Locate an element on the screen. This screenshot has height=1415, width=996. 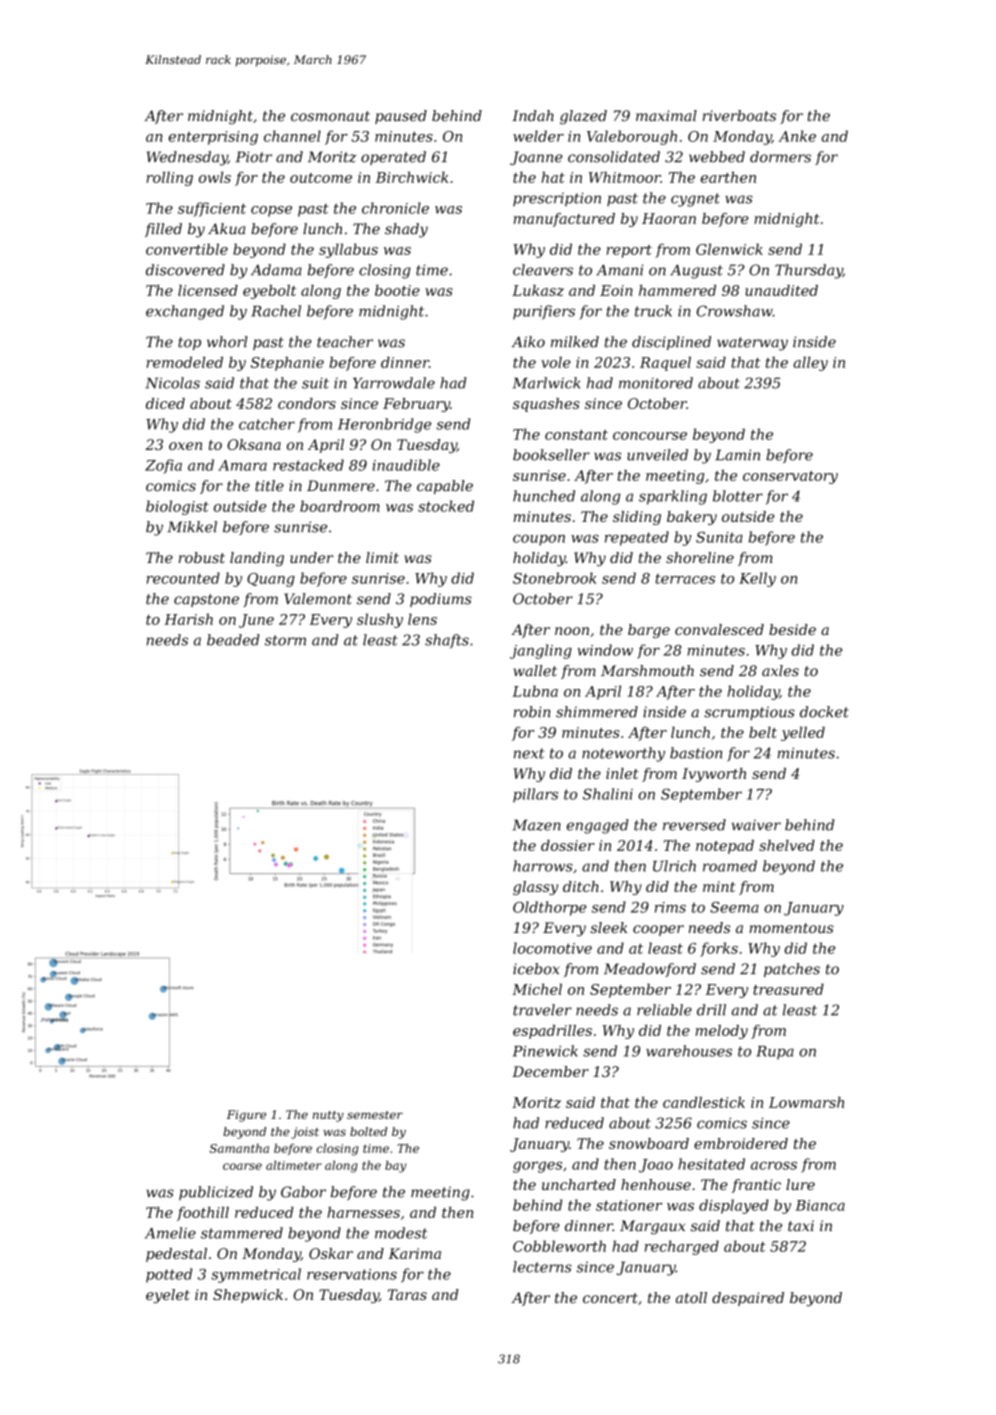
condors is located at coordinates (307, 403).
